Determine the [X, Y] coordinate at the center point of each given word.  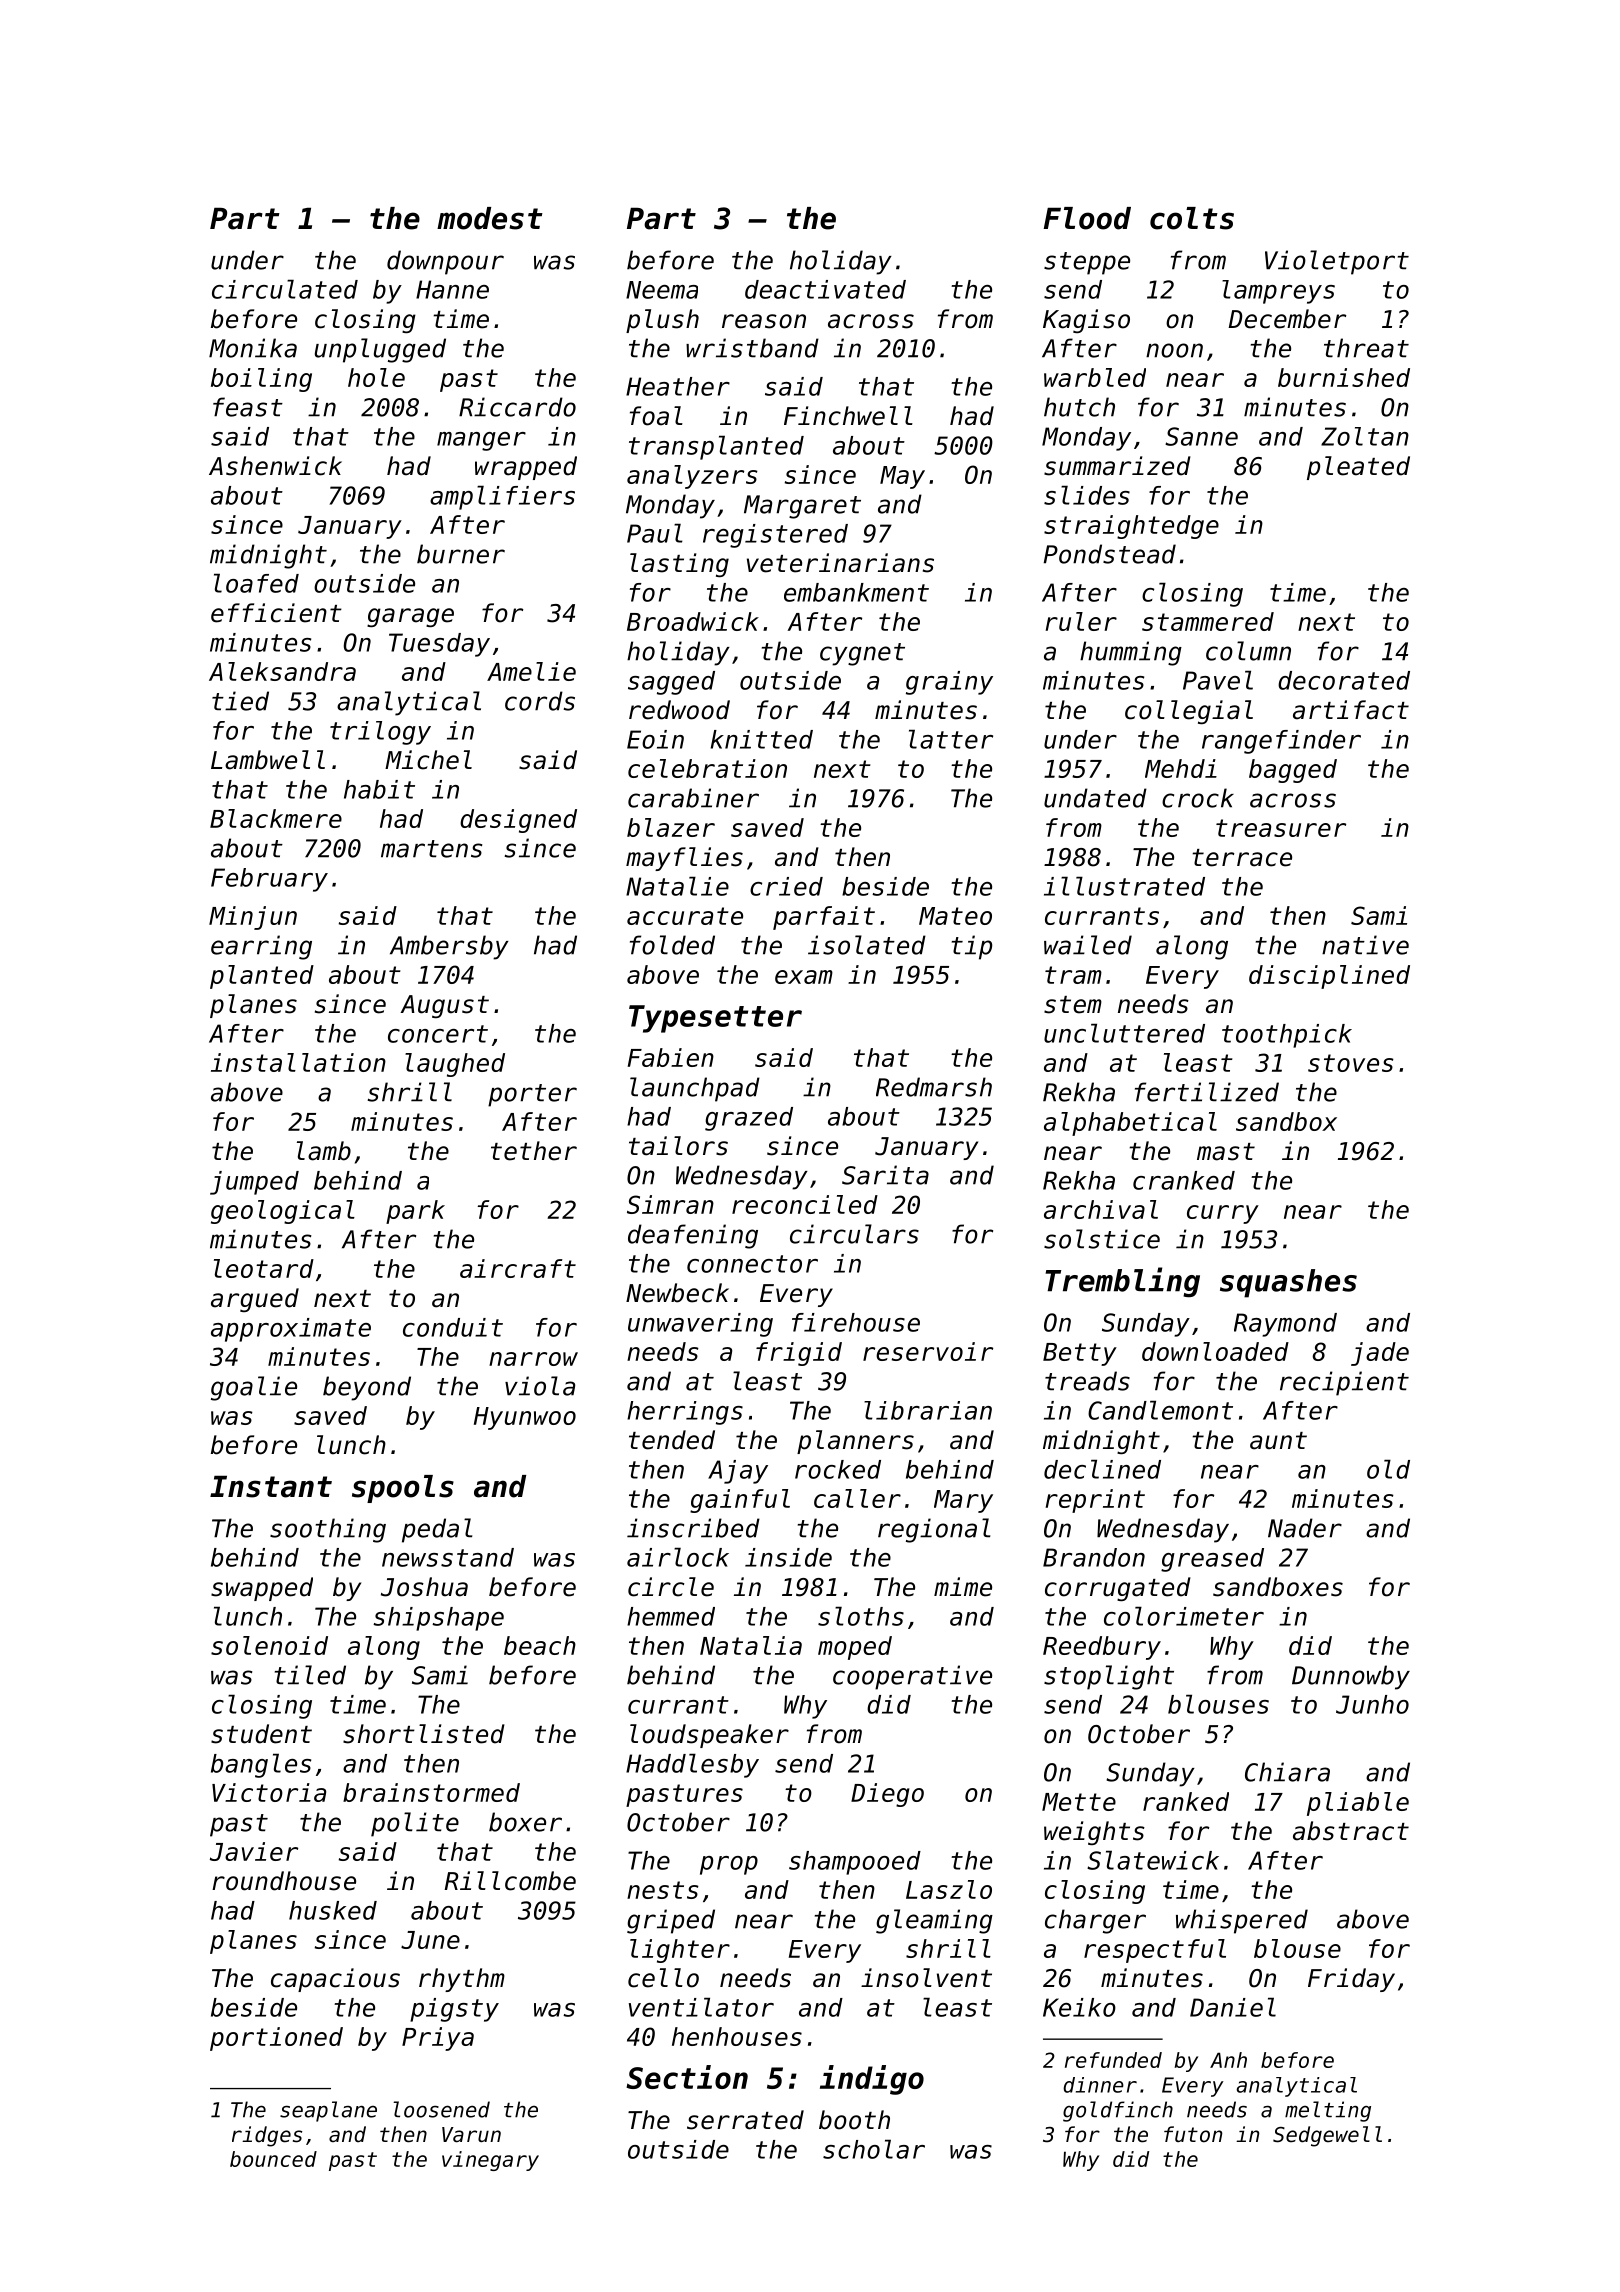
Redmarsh [934, 1087]
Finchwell [848, 416]
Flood [1087, 218]
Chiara [1287, 1772]
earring [261, 947]
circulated [285, 289]
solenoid [269, 1645]
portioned [276, 2039]
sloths [861, 1616]
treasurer [1281, 828]
